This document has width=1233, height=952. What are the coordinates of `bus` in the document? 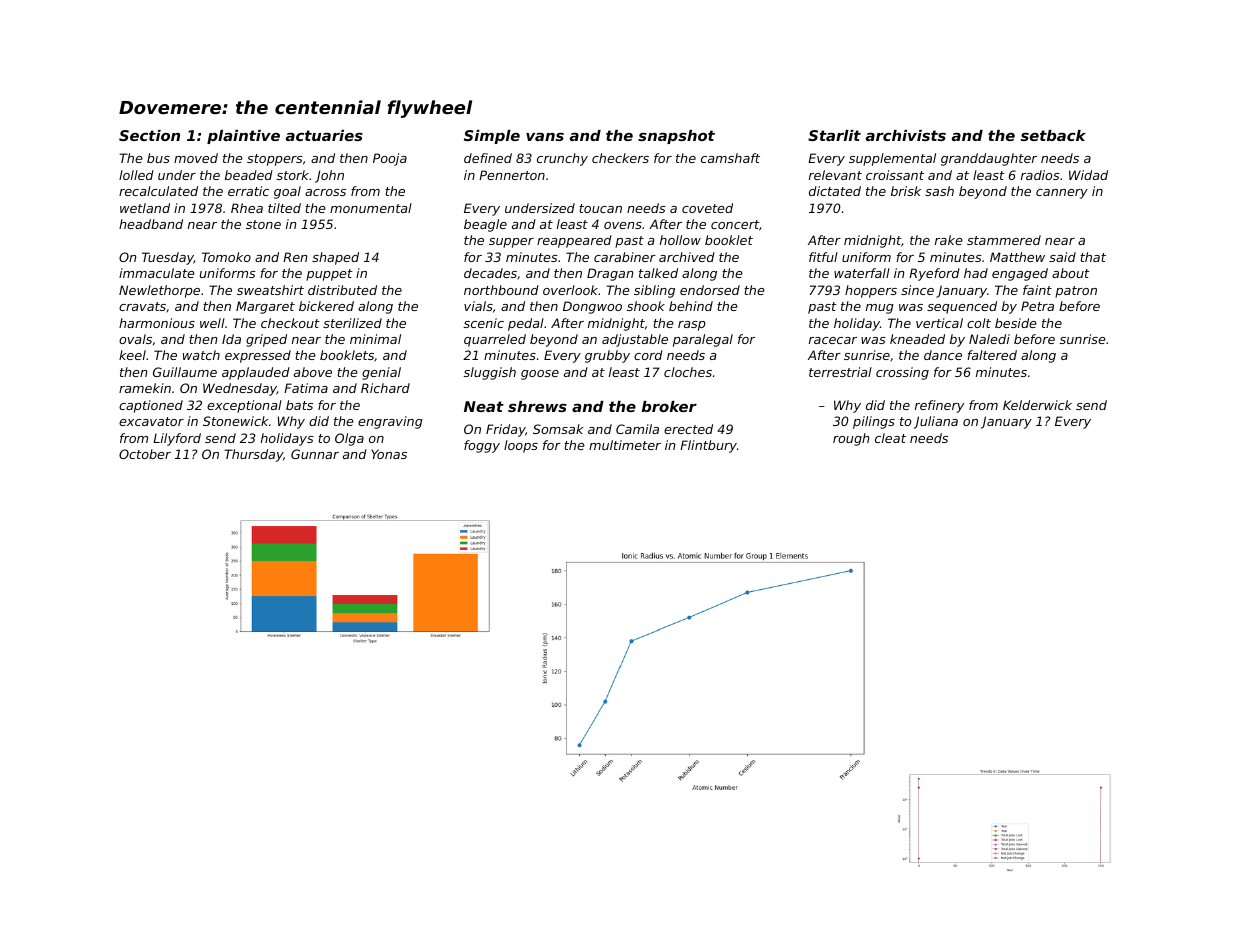 It's located at (158, 158).
